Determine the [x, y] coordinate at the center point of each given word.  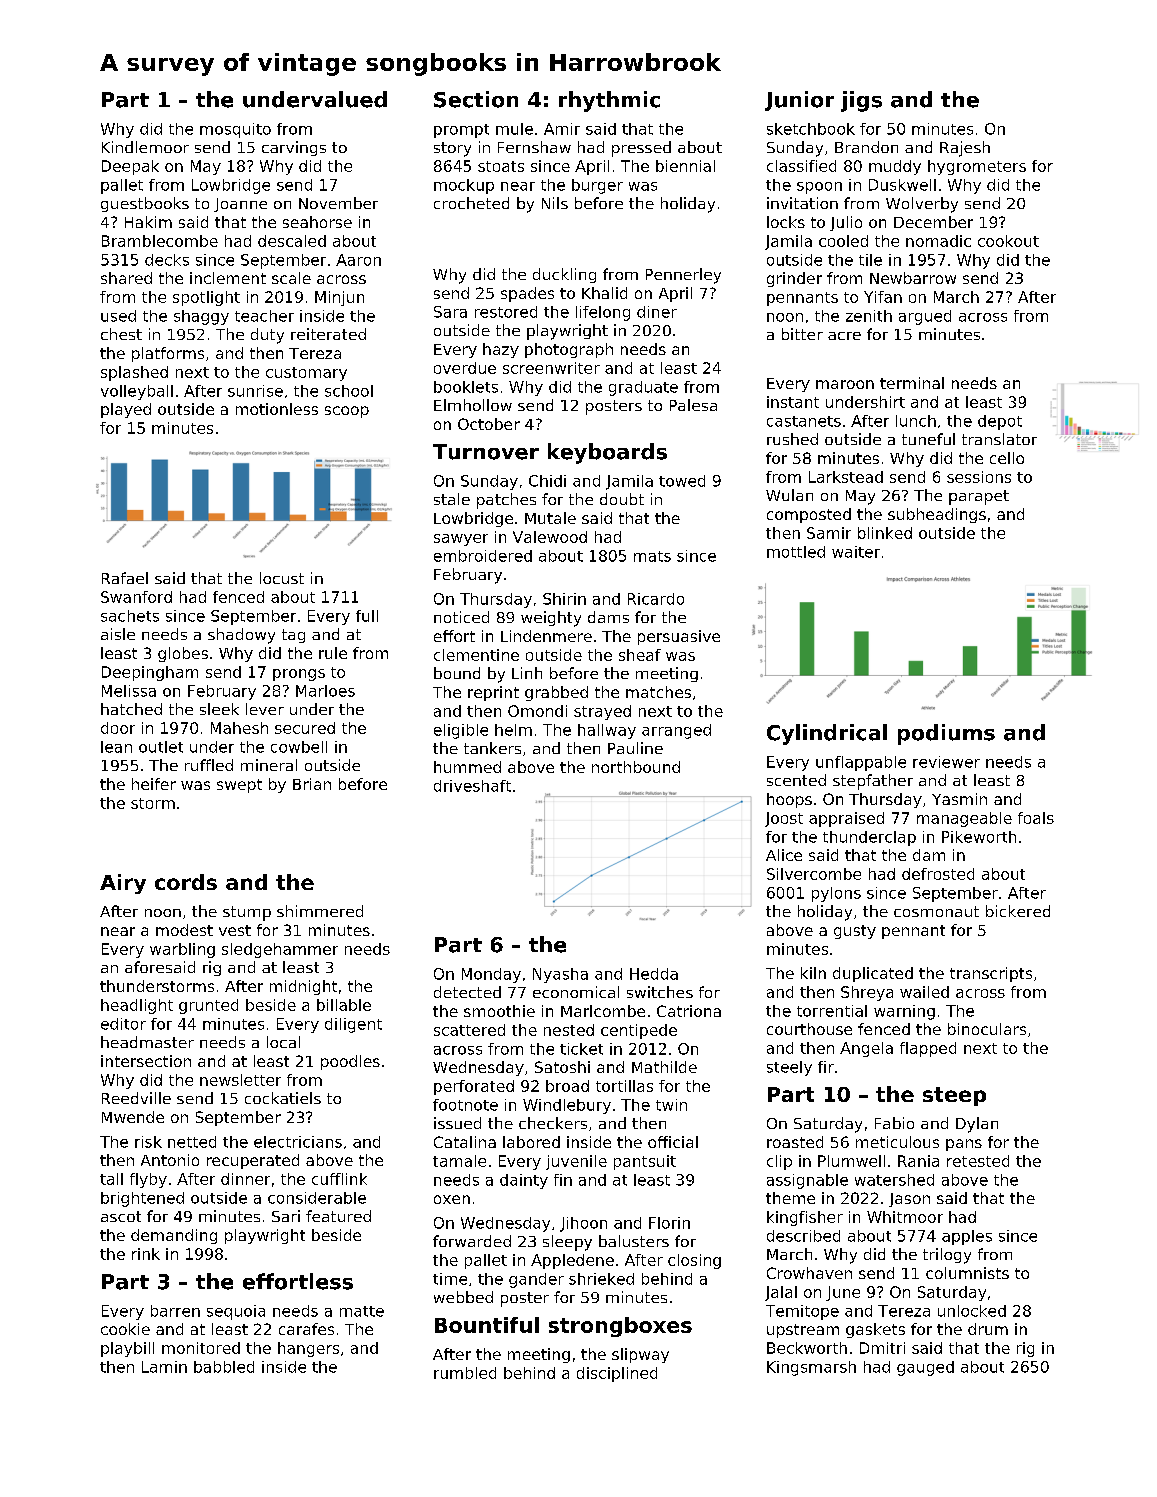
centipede [639, 1031]
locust [282, 578]
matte [362, 1311]
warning [904, 1012]
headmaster [147, 1042]
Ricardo [656, 599]
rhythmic [609, 101]
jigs [861, 101]
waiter [856, 552]
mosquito [235, 130]
